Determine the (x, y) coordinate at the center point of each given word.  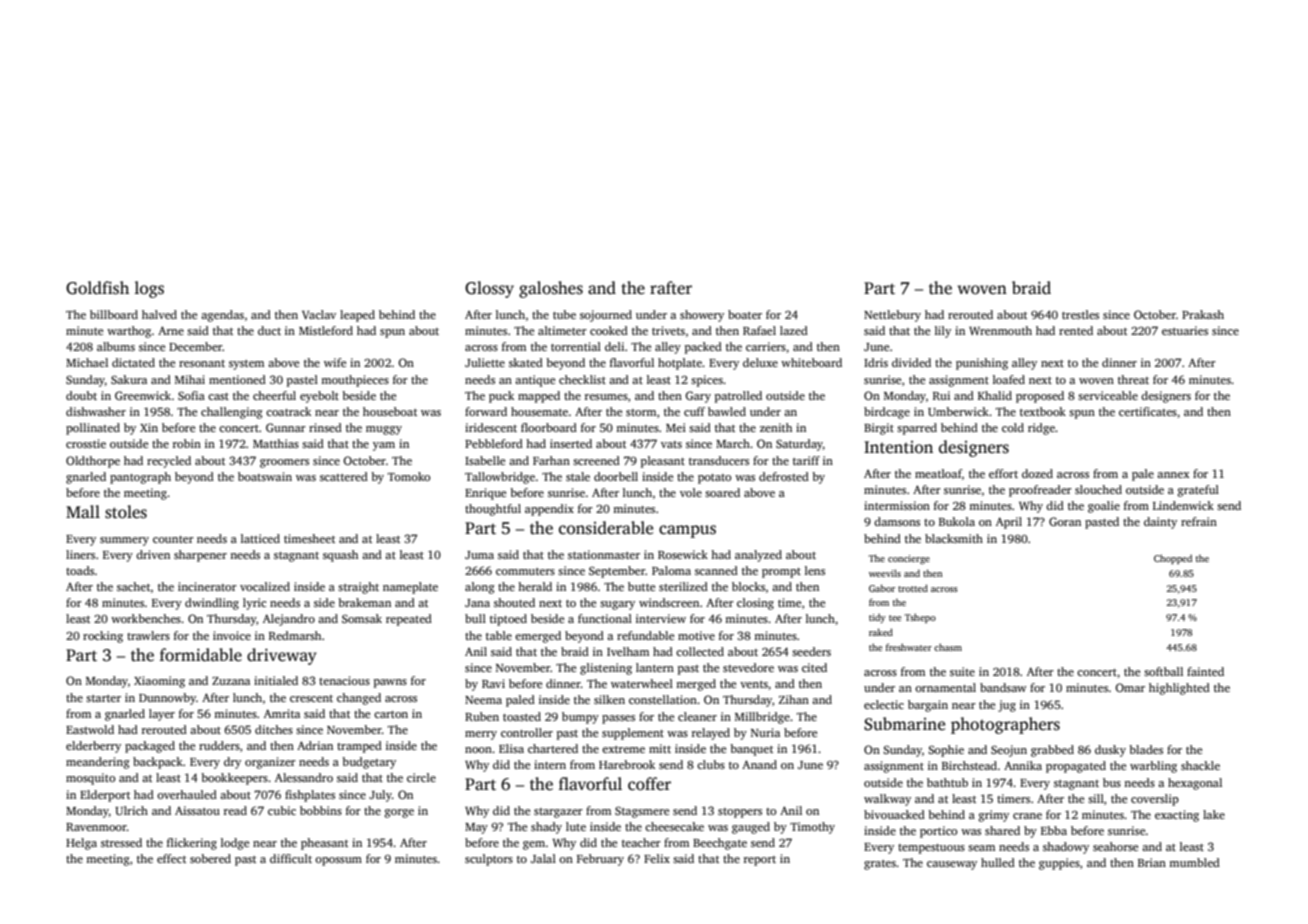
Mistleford (326, 330)
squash (340, 556)
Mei (676, 427)
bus (1112, 782)
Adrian (315, 745)
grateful (1198, 491)
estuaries (1185, 330)
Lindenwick (1183, 505)
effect (171, 858)
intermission (897, 505)
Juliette (485, 362)
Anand (759, 764)
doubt (81, 395)
